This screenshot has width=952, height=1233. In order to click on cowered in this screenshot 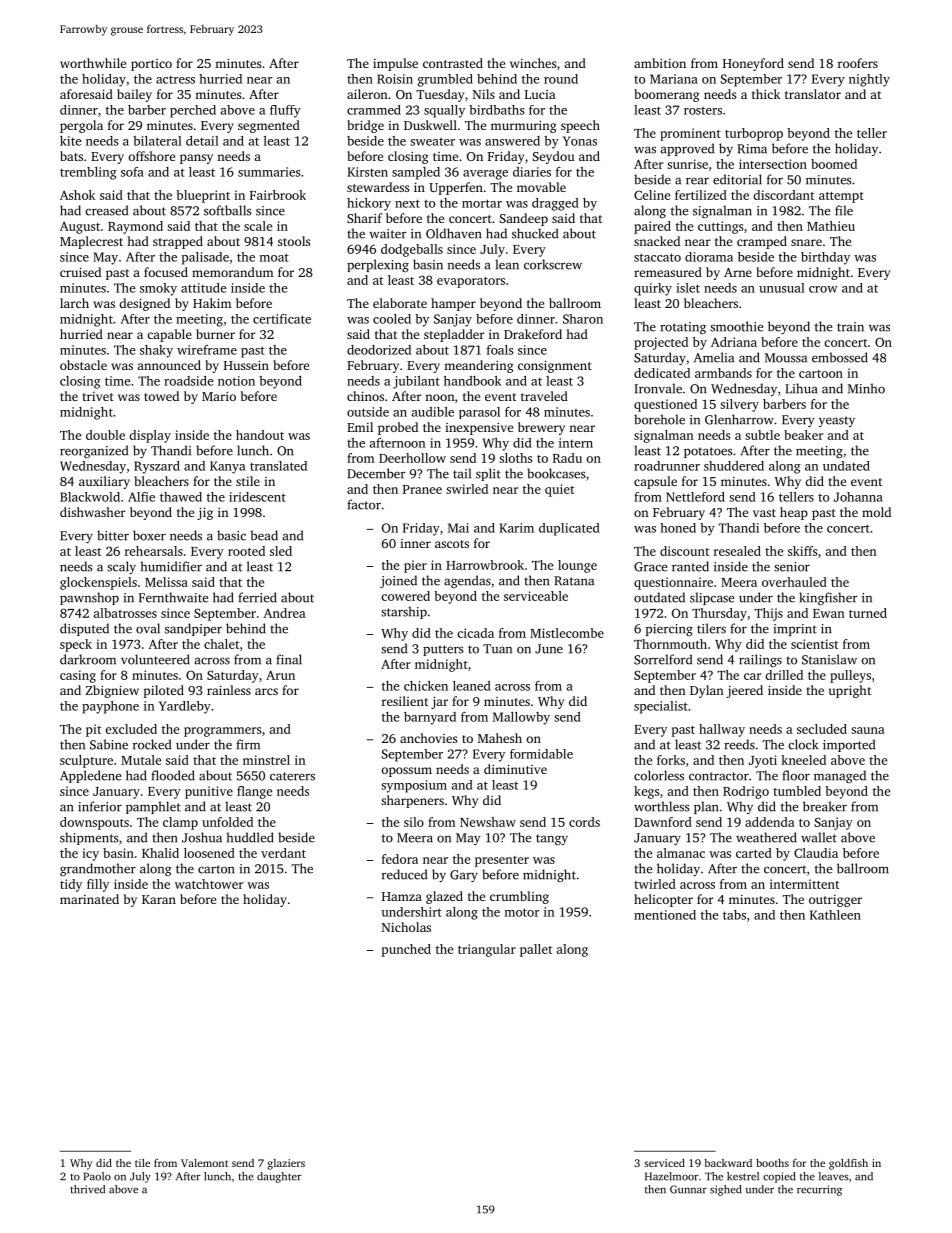, I will do `click(405, 596)`.
